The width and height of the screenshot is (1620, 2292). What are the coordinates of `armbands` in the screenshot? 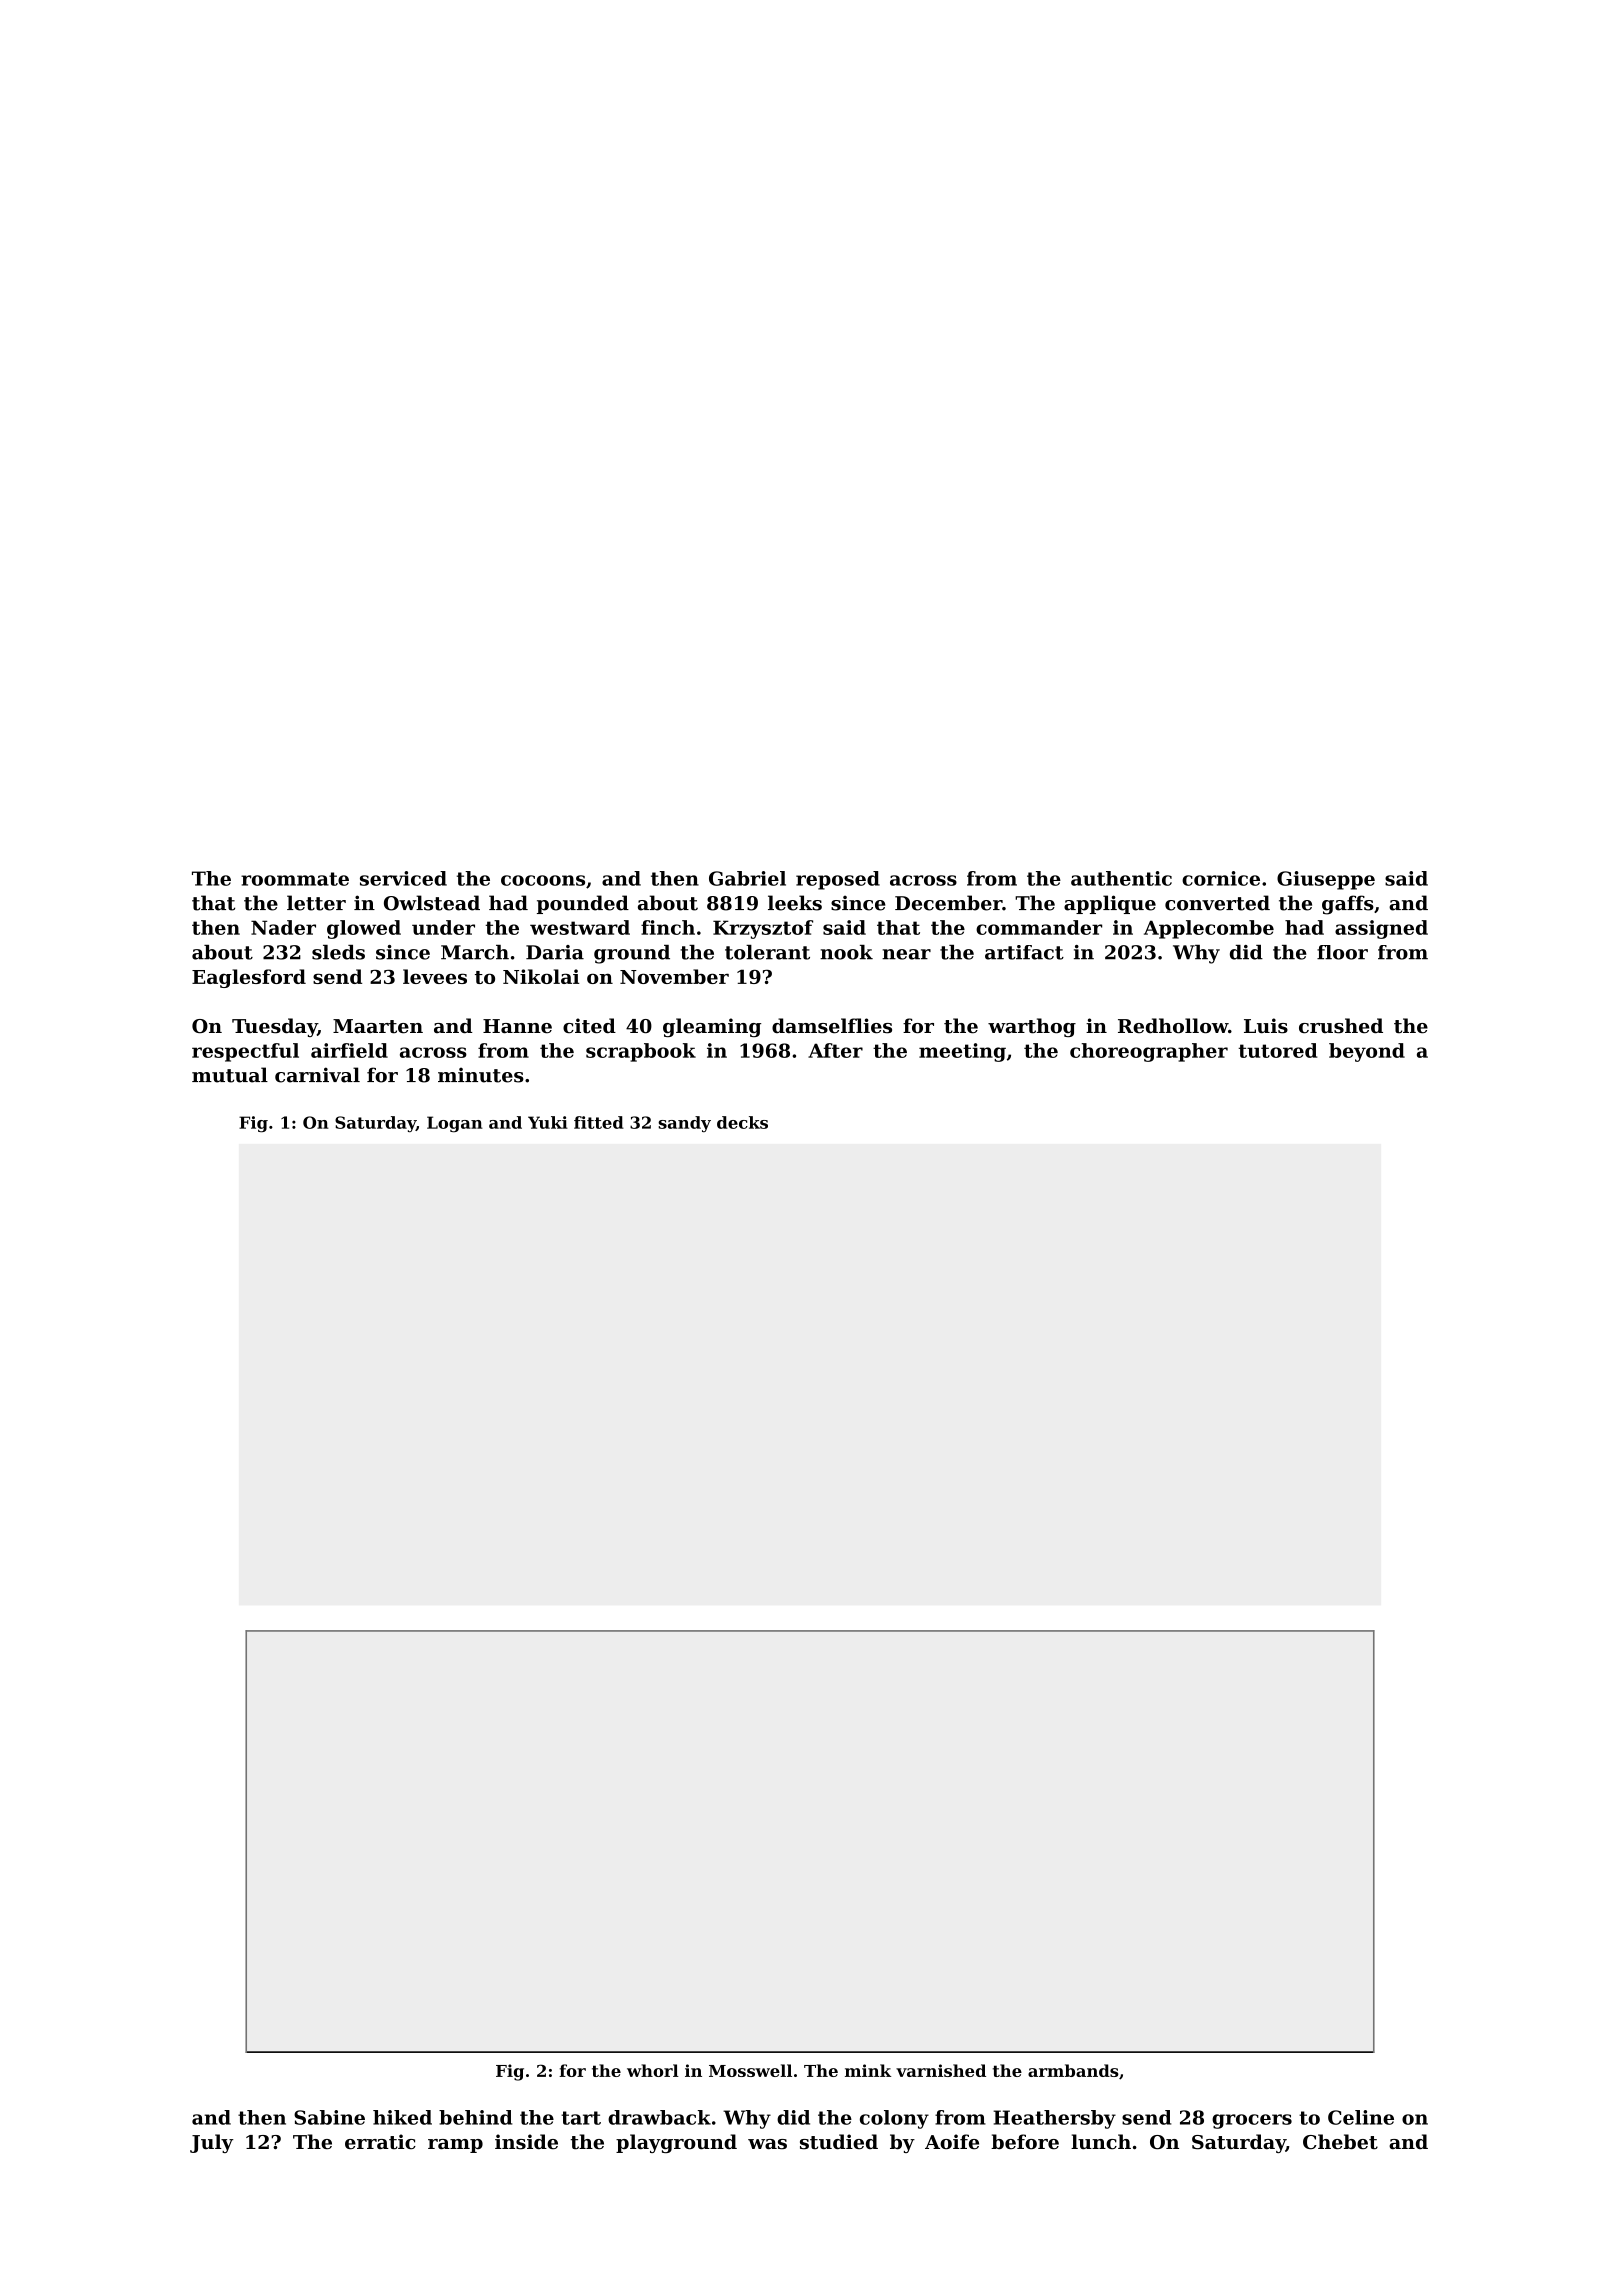 It's located at (1073, 2070).
